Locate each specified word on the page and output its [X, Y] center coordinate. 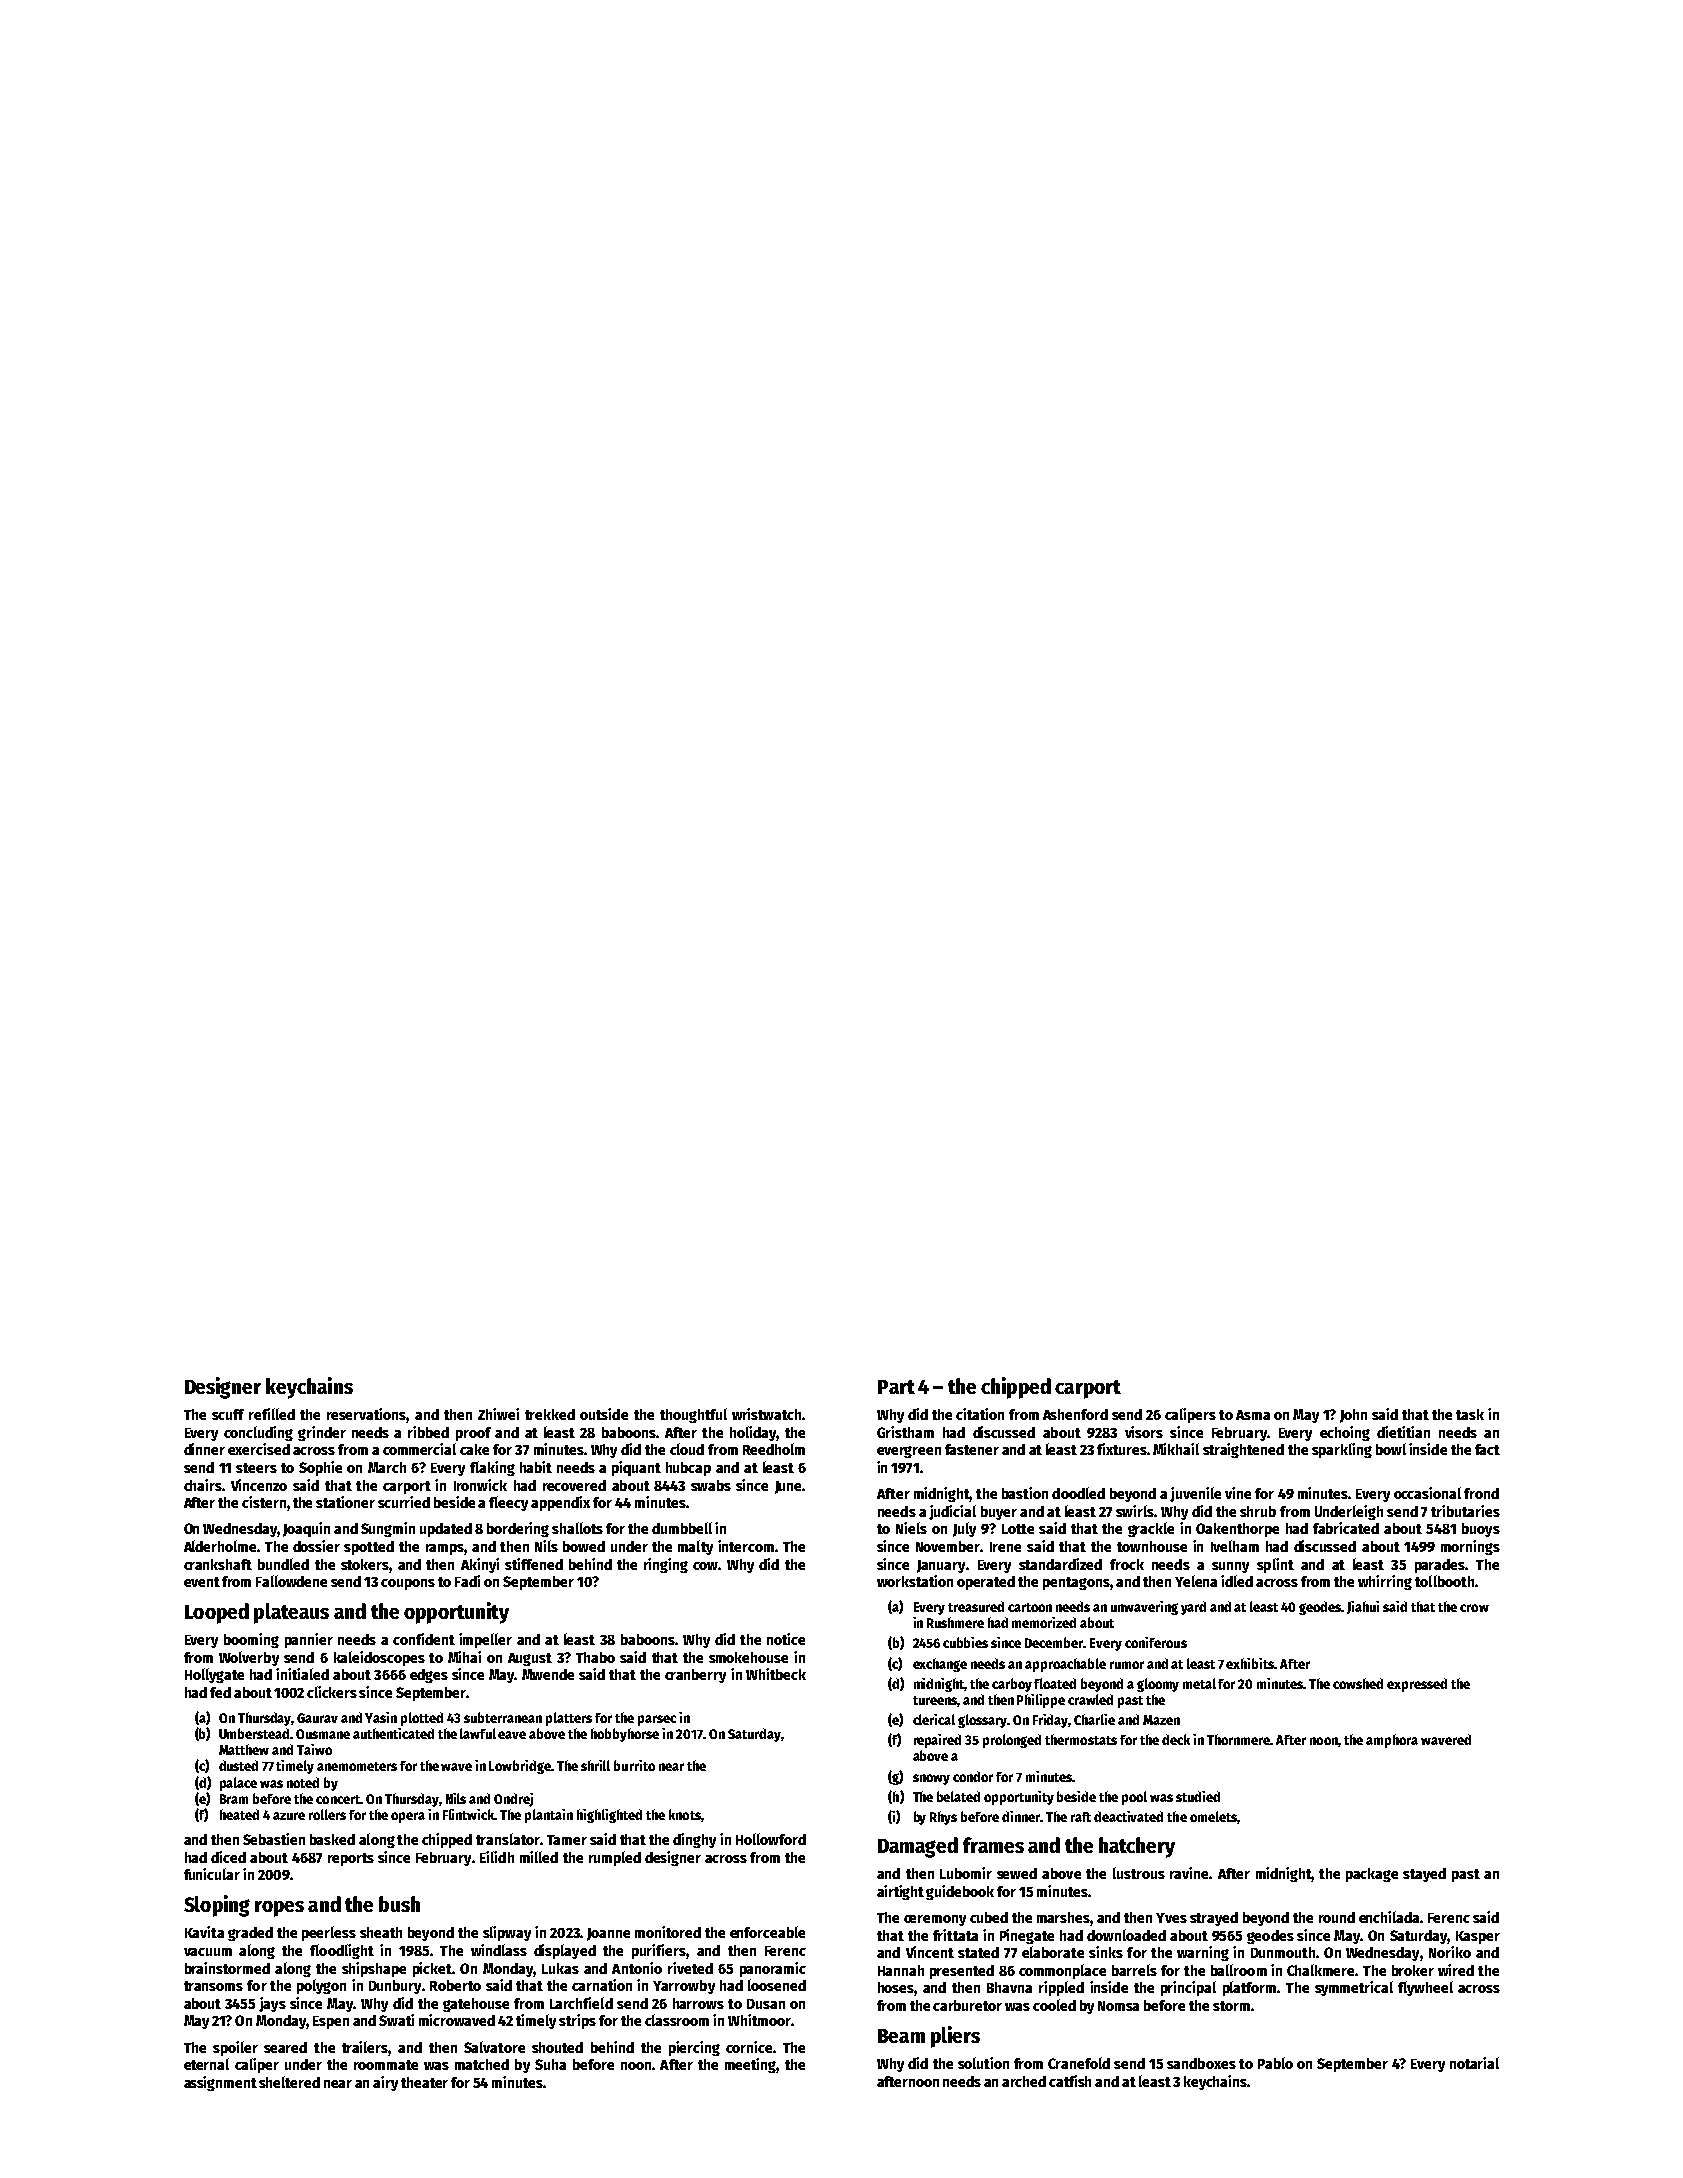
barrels [1134, 1970]
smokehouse [748, 1657]
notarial [1474, 2063]
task [1470, 1414]
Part [896, 1387]
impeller [485, 1640]
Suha [550, 2064]
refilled [272, 1414]
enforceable [767, 1932]
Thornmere [1239, 1739]
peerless [329, 1933]
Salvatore [494, 2047]
